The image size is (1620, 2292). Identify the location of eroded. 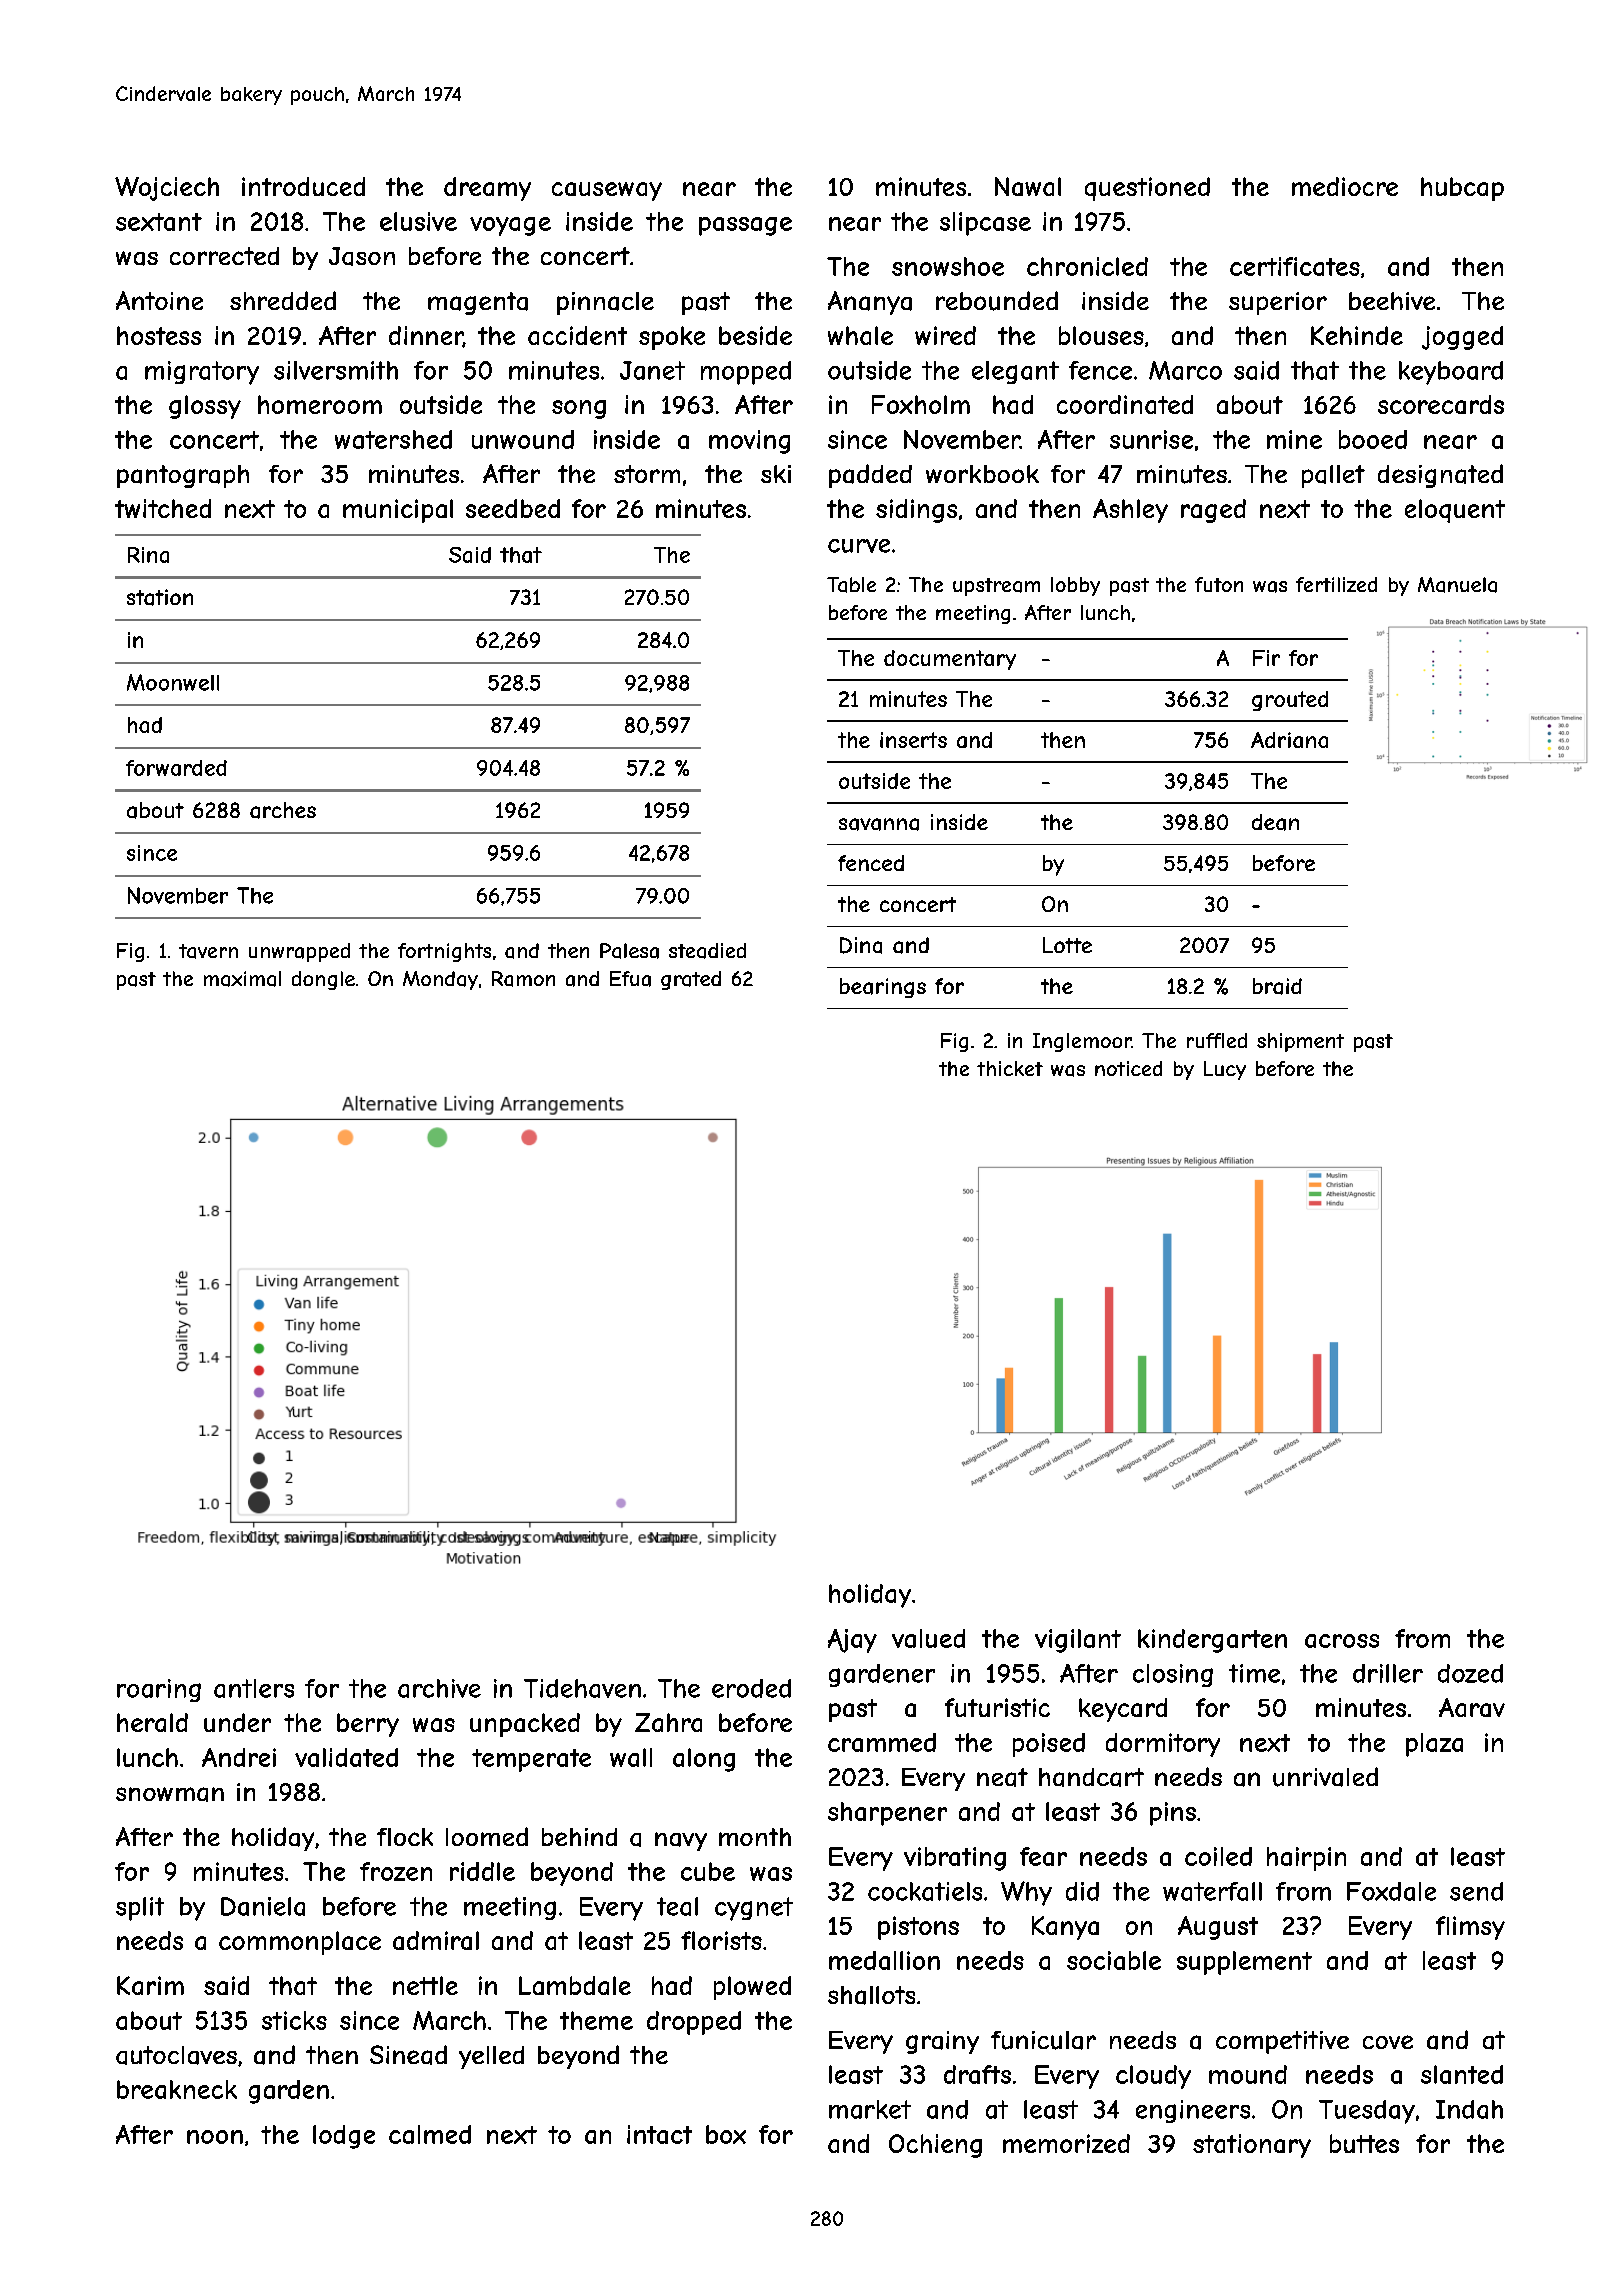
(751, 1688).
